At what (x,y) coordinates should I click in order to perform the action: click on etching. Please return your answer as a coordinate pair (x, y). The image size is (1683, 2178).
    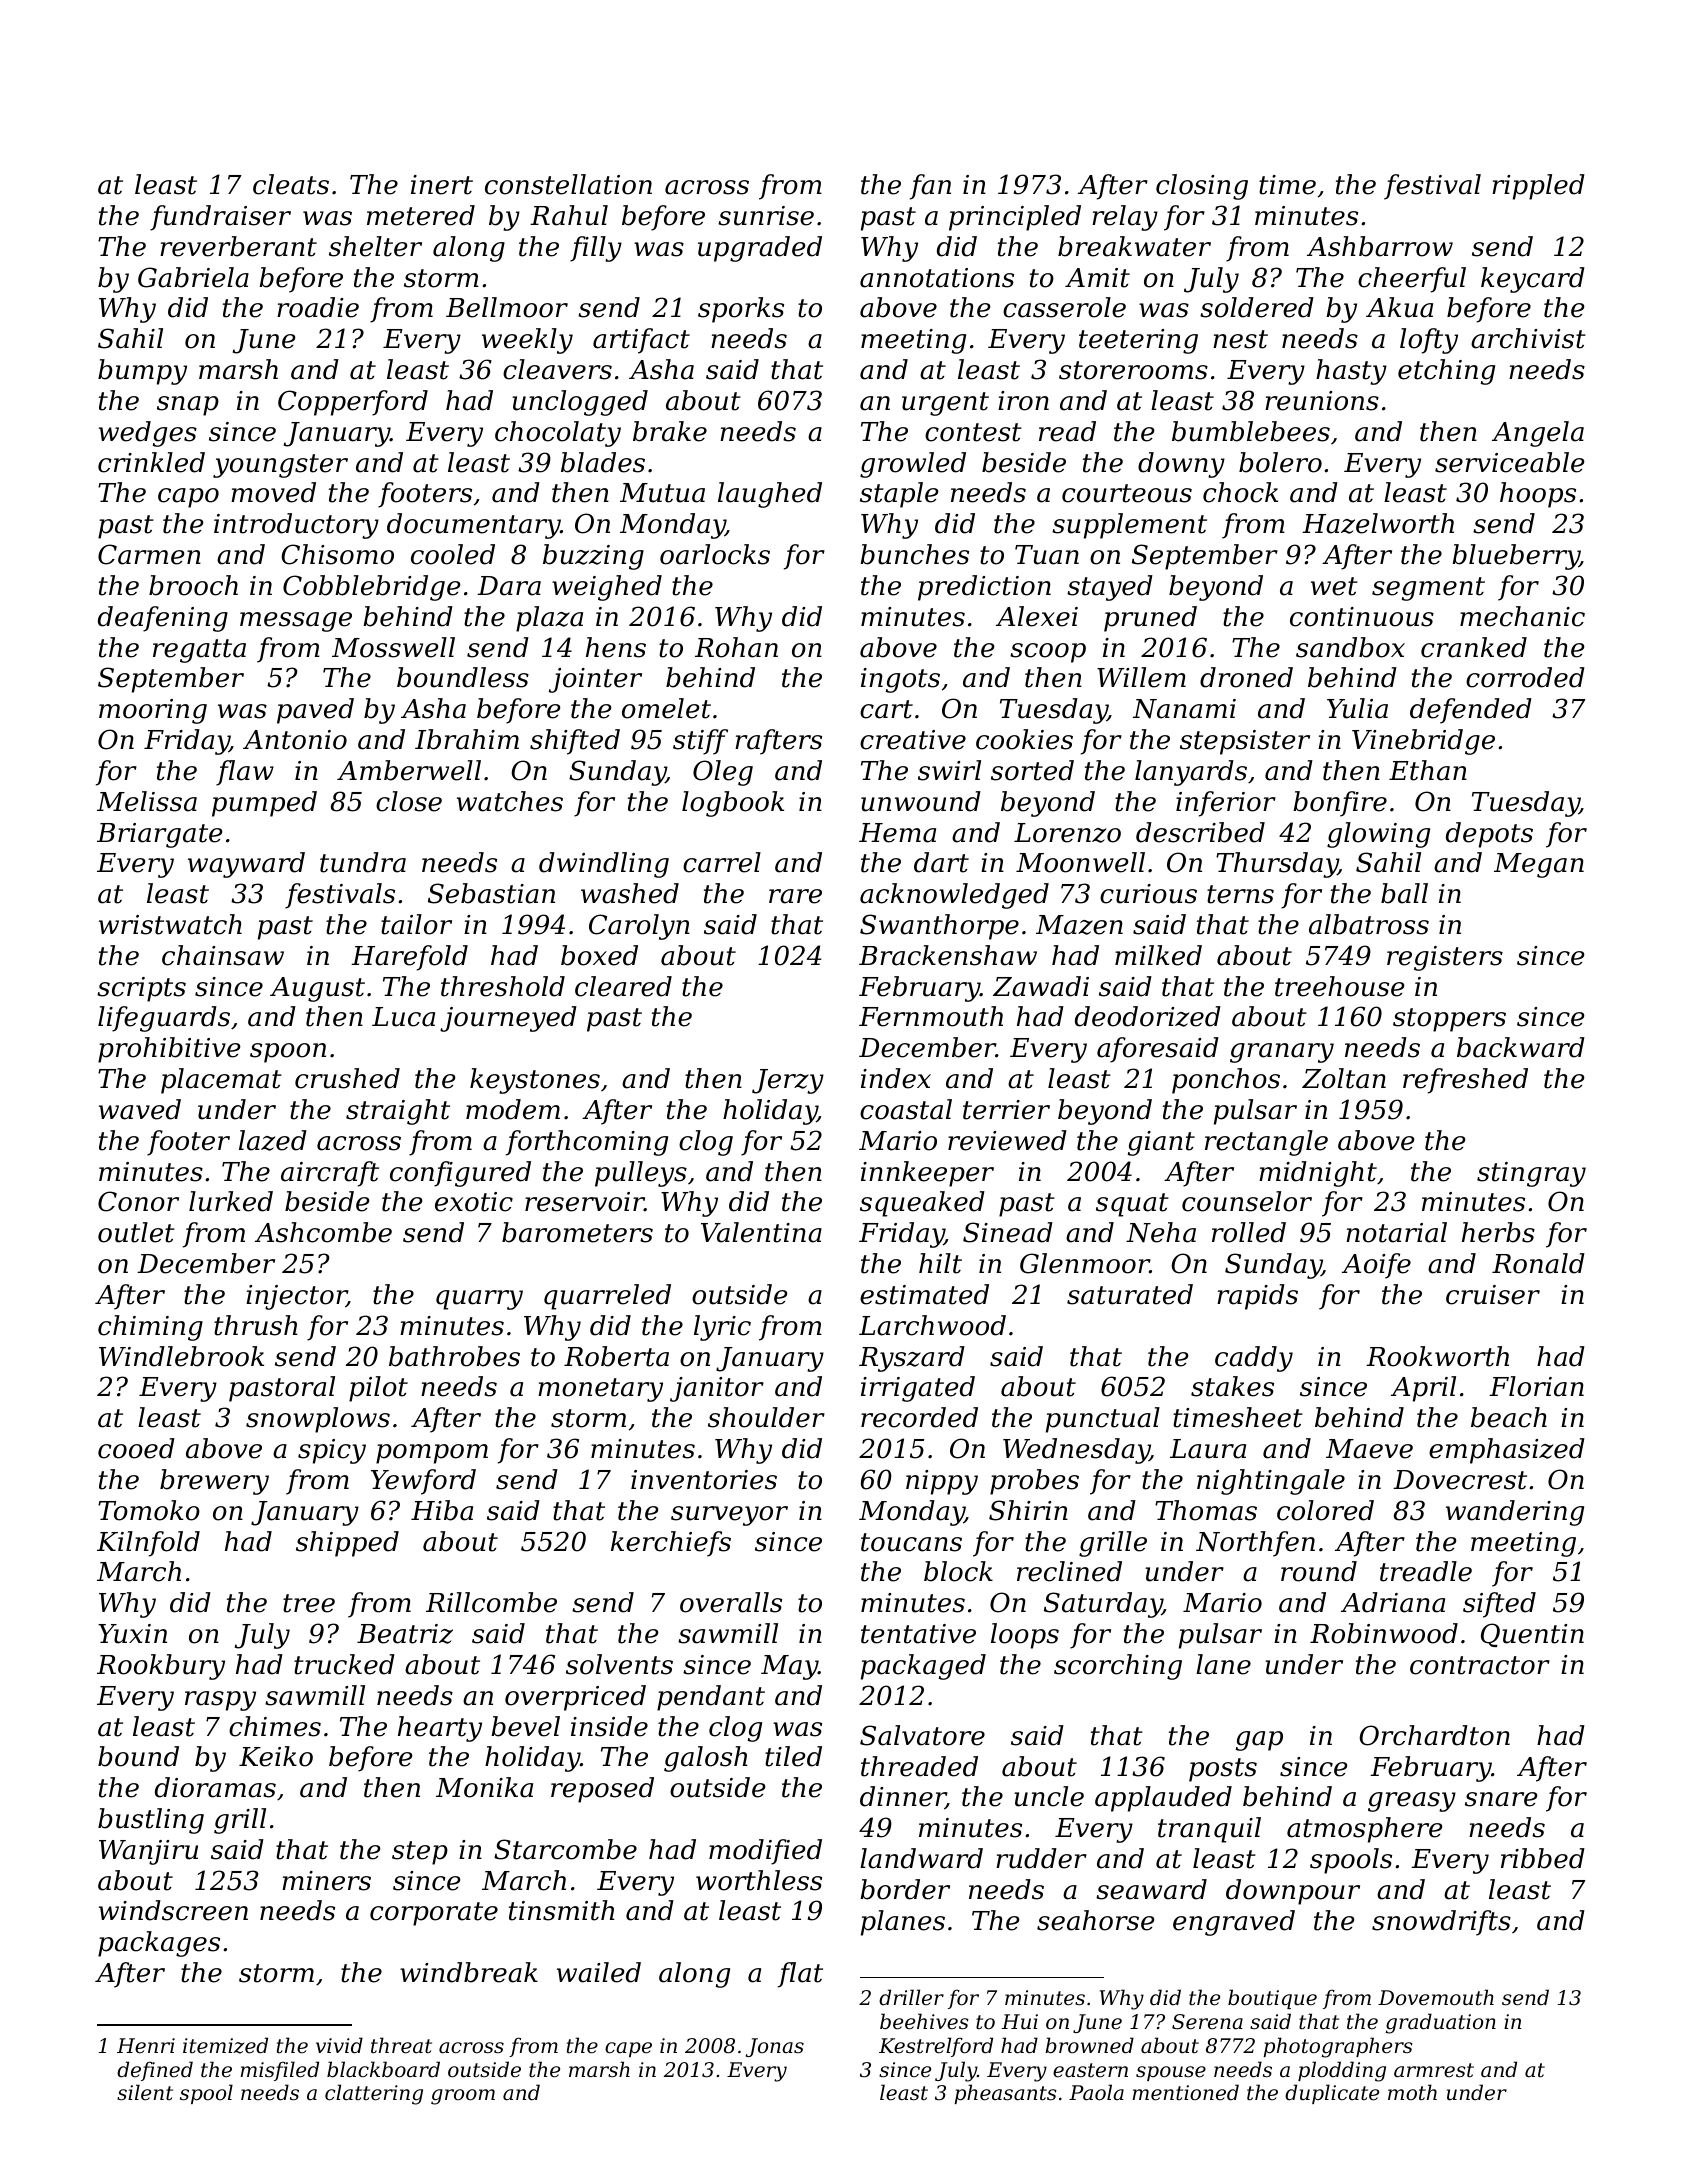
    Looking at the image, I should click on (1446, 372).
